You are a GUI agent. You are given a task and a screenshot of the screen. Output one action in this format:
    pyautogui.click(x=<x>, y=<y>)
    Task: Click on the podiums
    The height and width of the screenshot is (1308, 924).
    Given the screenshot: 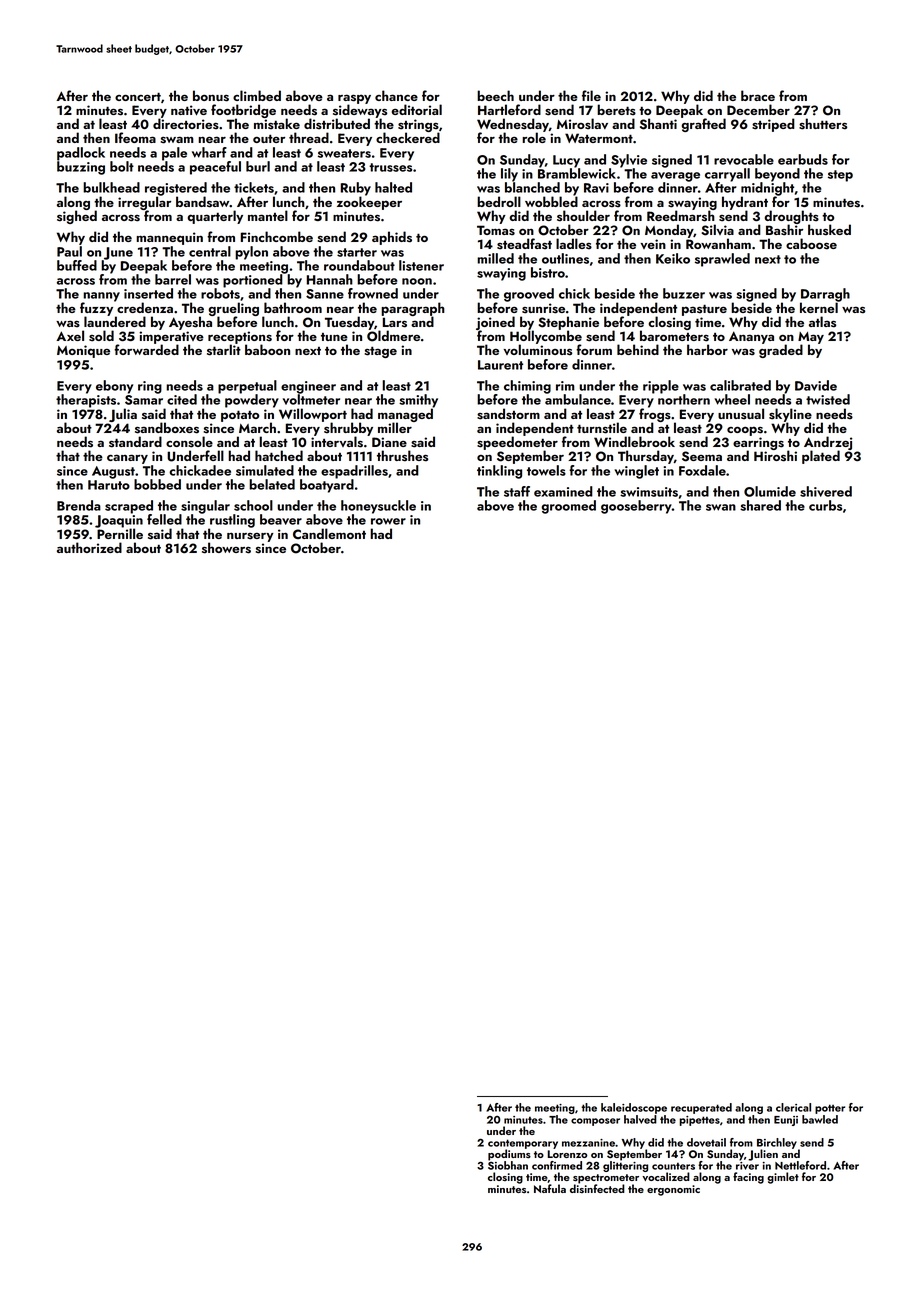 What is the action you would take?
    pyautogui.click(x=509, y=1155)
